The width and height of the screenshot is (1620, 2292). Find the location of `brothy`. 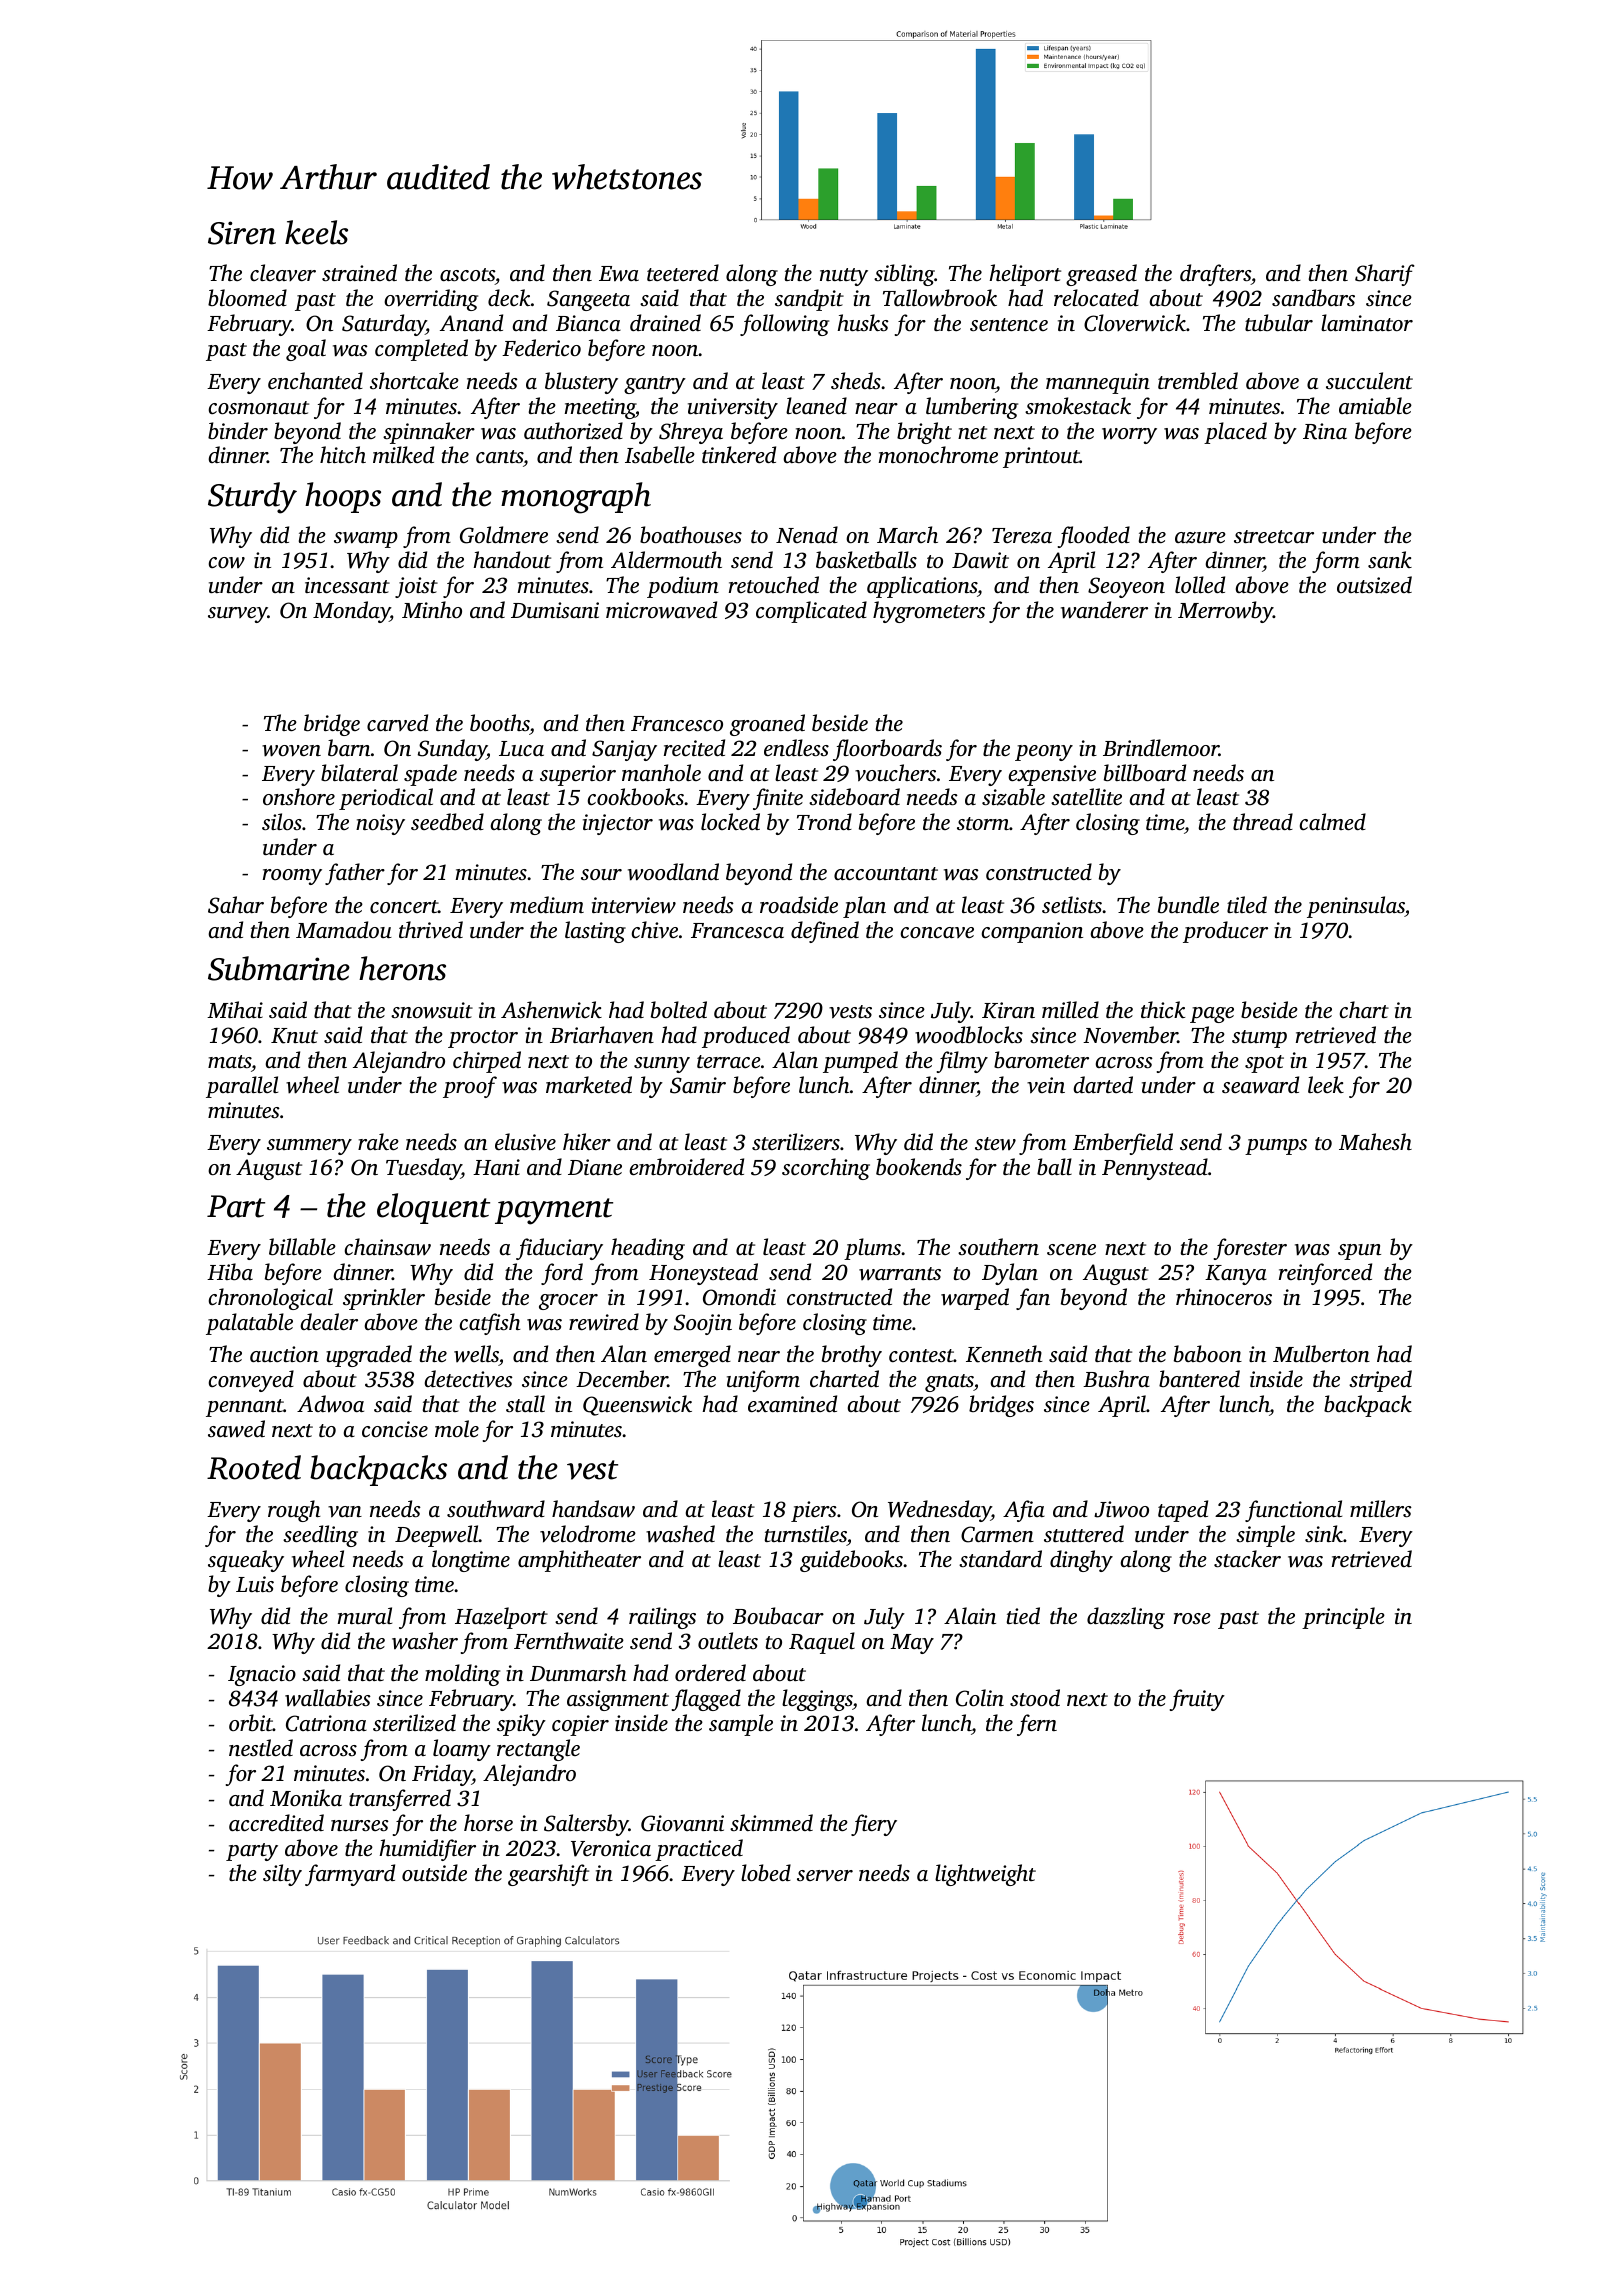

brothy is located at coordinates (852, 1356).
